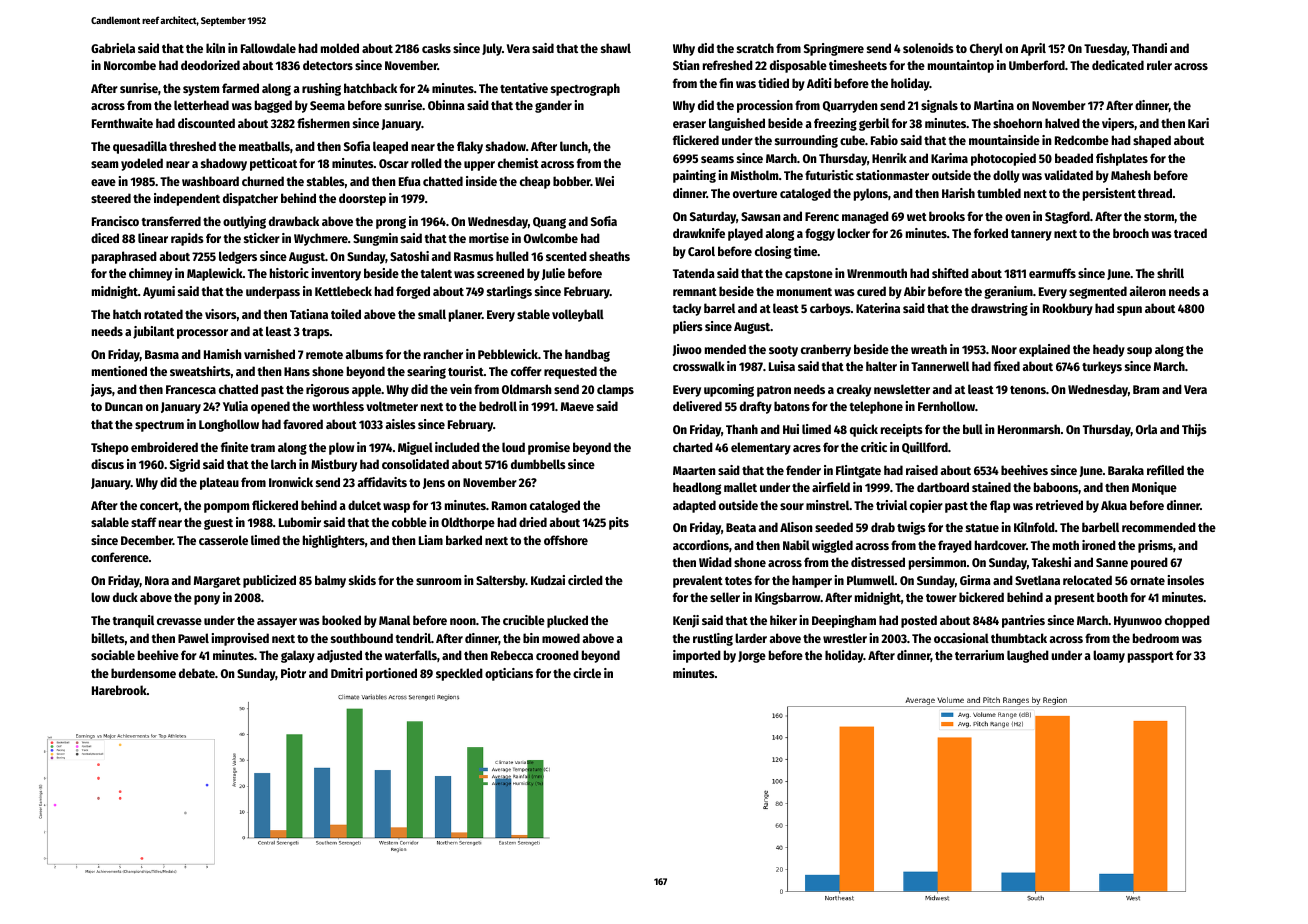  Describe the element at coordinates (1109, 656) in the page. I see `loamy` at that location.
